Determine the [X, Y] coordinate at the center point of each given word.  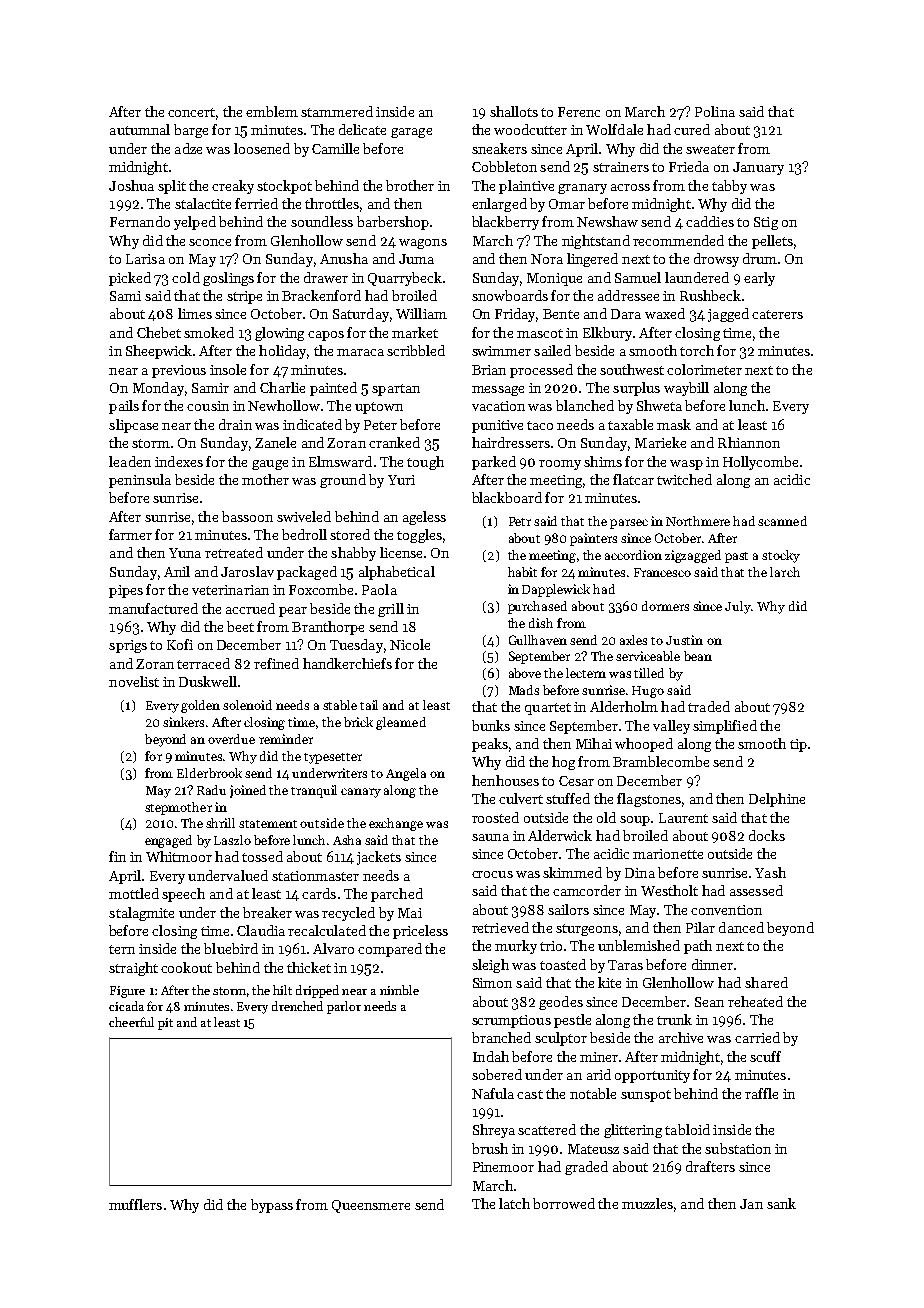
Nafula [493, 1093]
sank [781, 1203]
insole [228, 369]
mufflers [135, 1204]
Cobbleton [504, 166]
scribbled [416, 350]
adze [188, 148]
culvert [521, 798]
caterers [777, 314]
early [759, 279]
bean [698, 656]
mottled [134, 893]
